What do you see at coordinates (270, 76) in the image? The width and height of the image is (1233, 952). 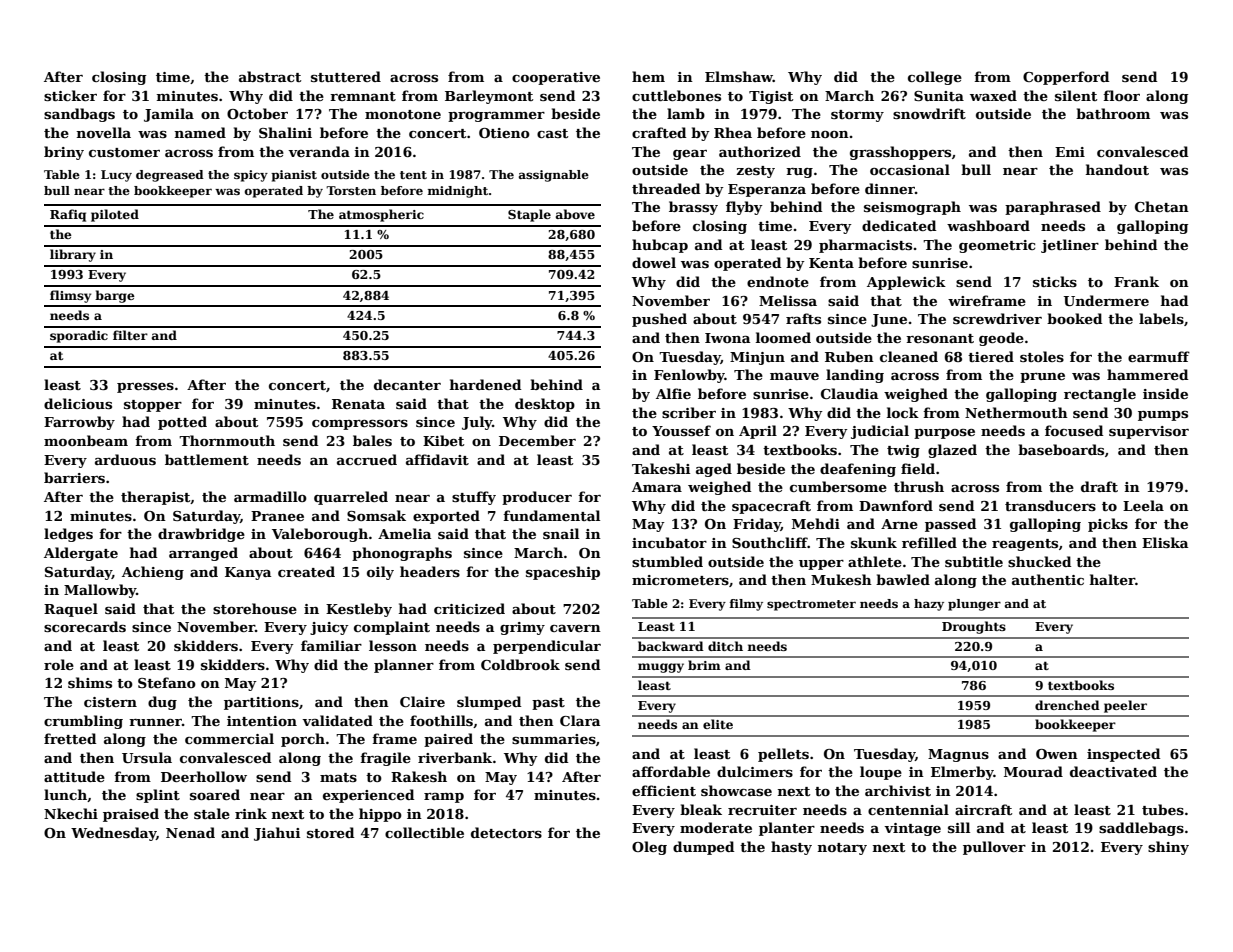 I see `abstract` at bounding box center [270, 76].
